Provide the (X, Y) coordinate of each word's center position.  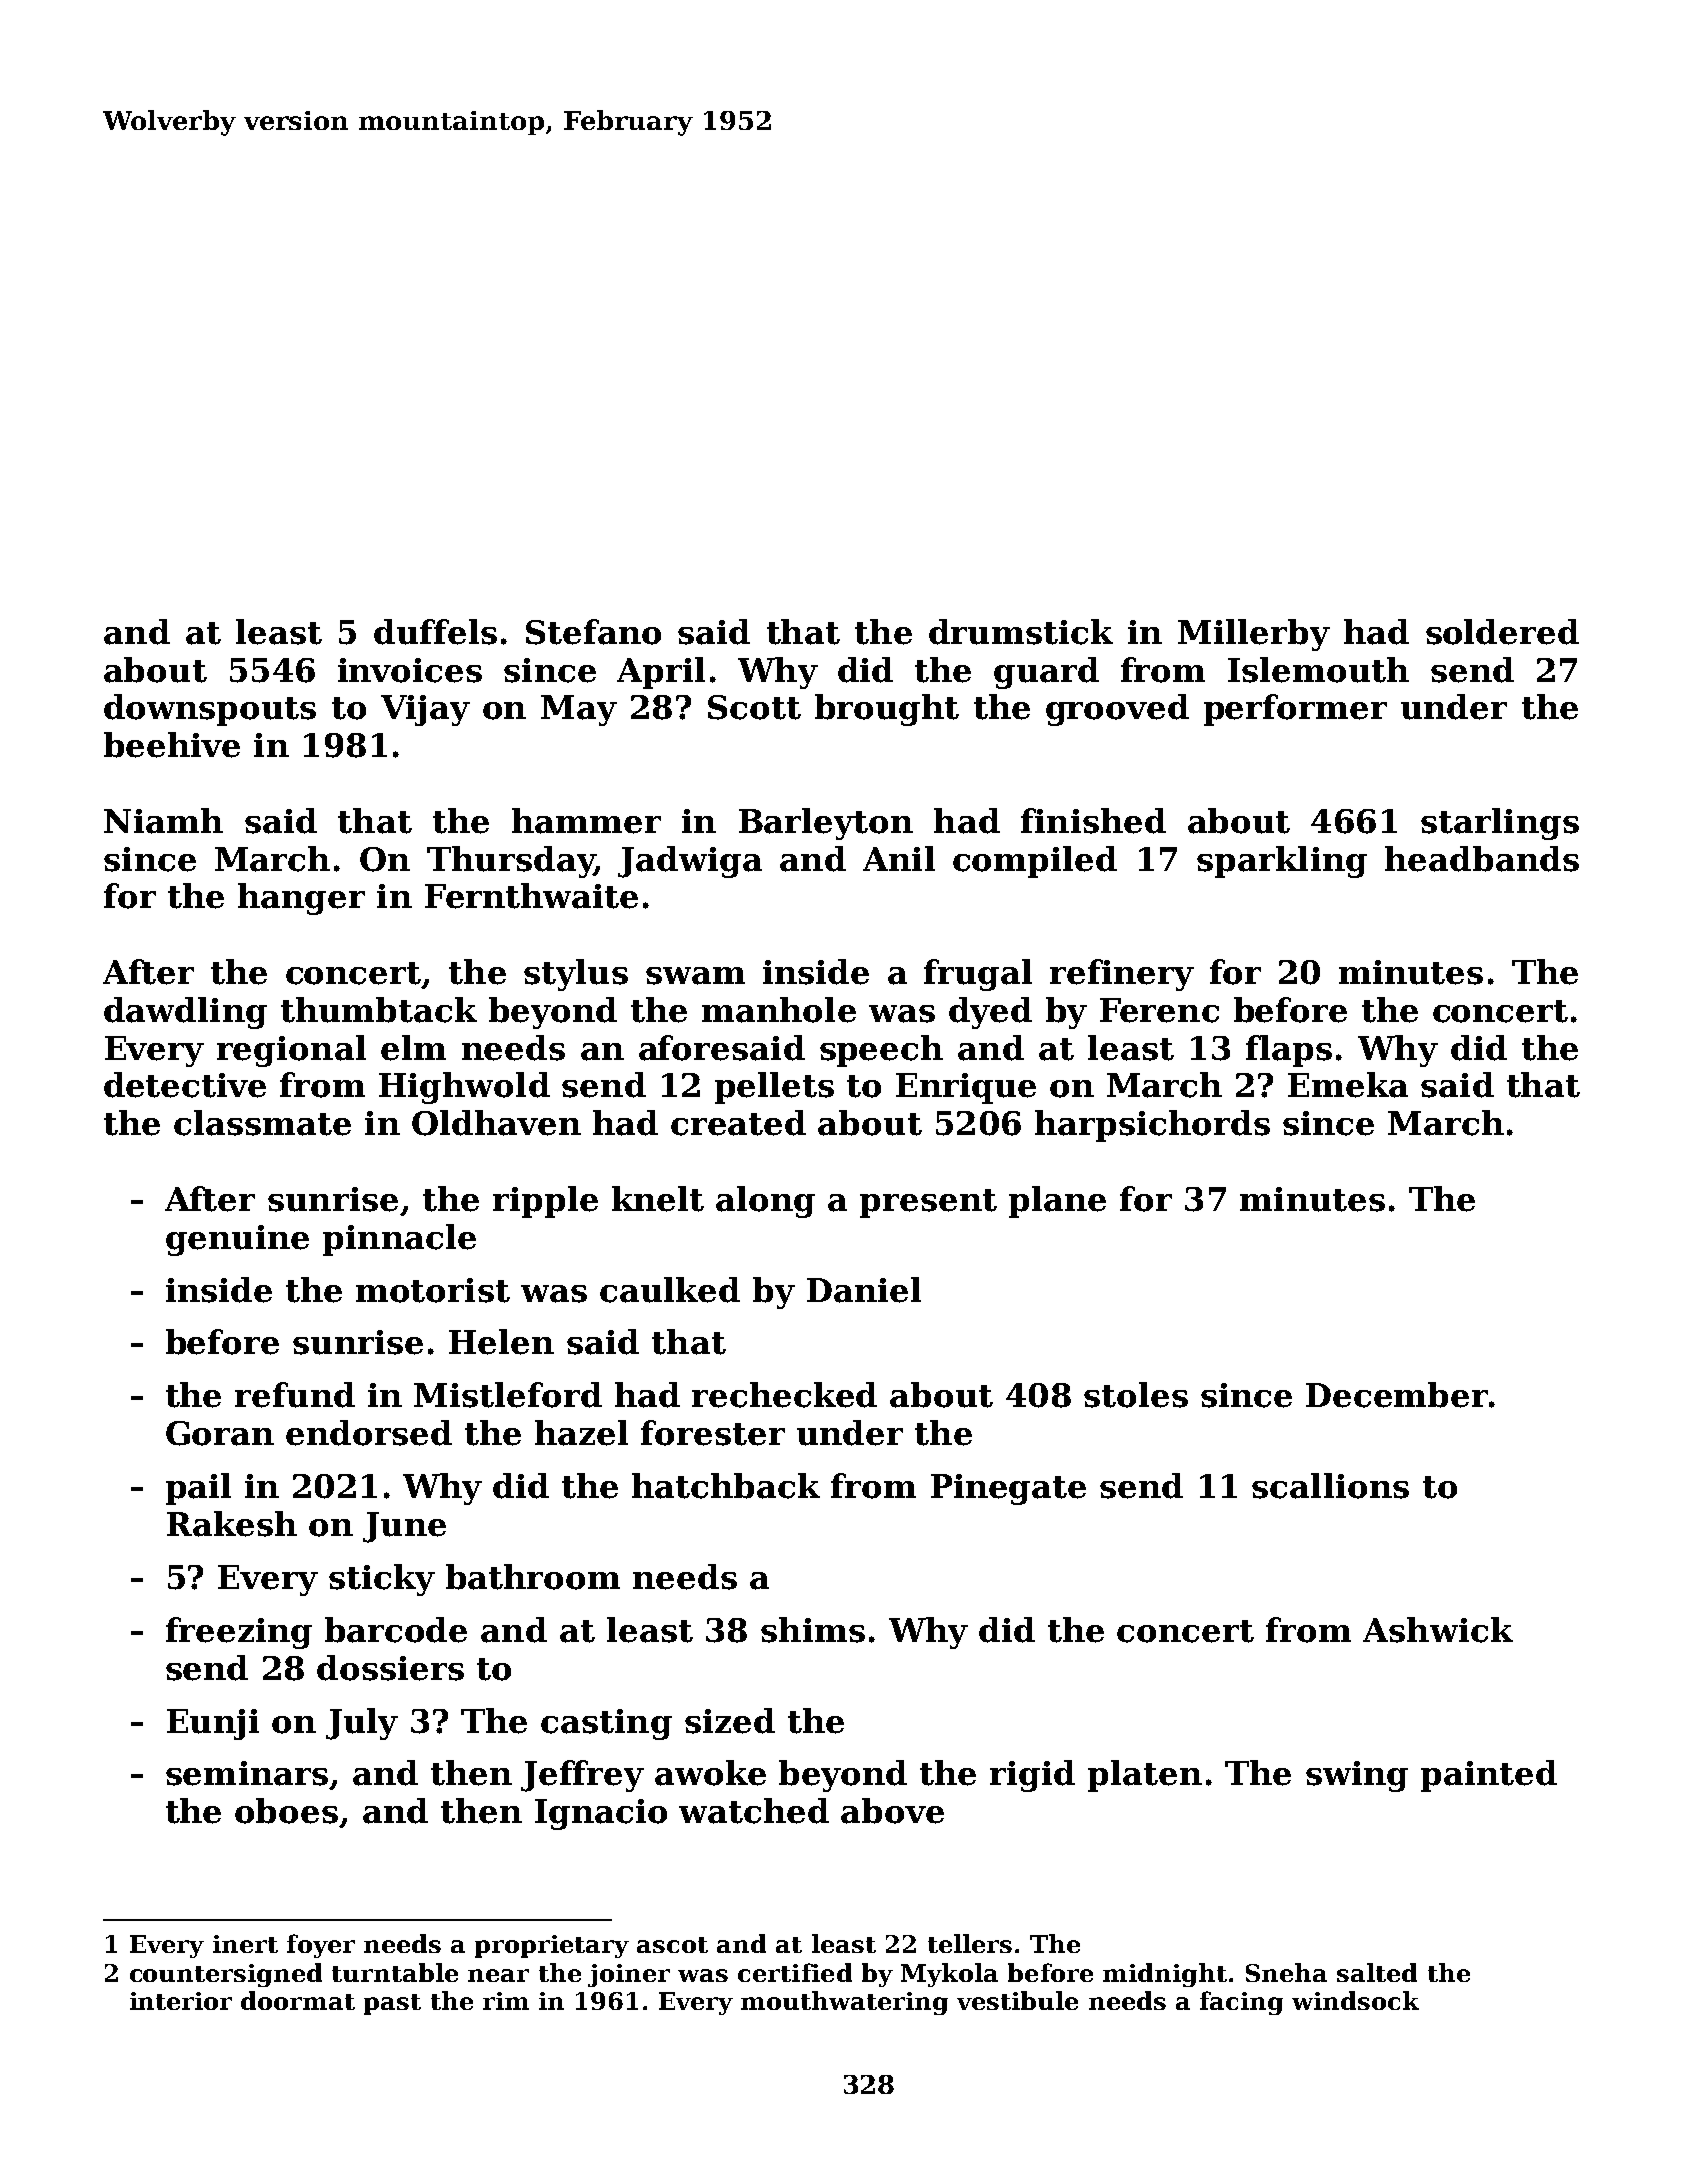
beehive (172, 745)
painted (1489, 1776)
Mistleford (508, 1395)
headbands (1482, 859)
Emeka (1348, 1085)
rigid (1032, 1776)
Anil (899, 858)
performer (1295, 710)
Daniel (864, 1290)
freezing (239, 1633)
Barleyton (826, 824)
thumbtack (379, 1010)
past (392, 2004)
